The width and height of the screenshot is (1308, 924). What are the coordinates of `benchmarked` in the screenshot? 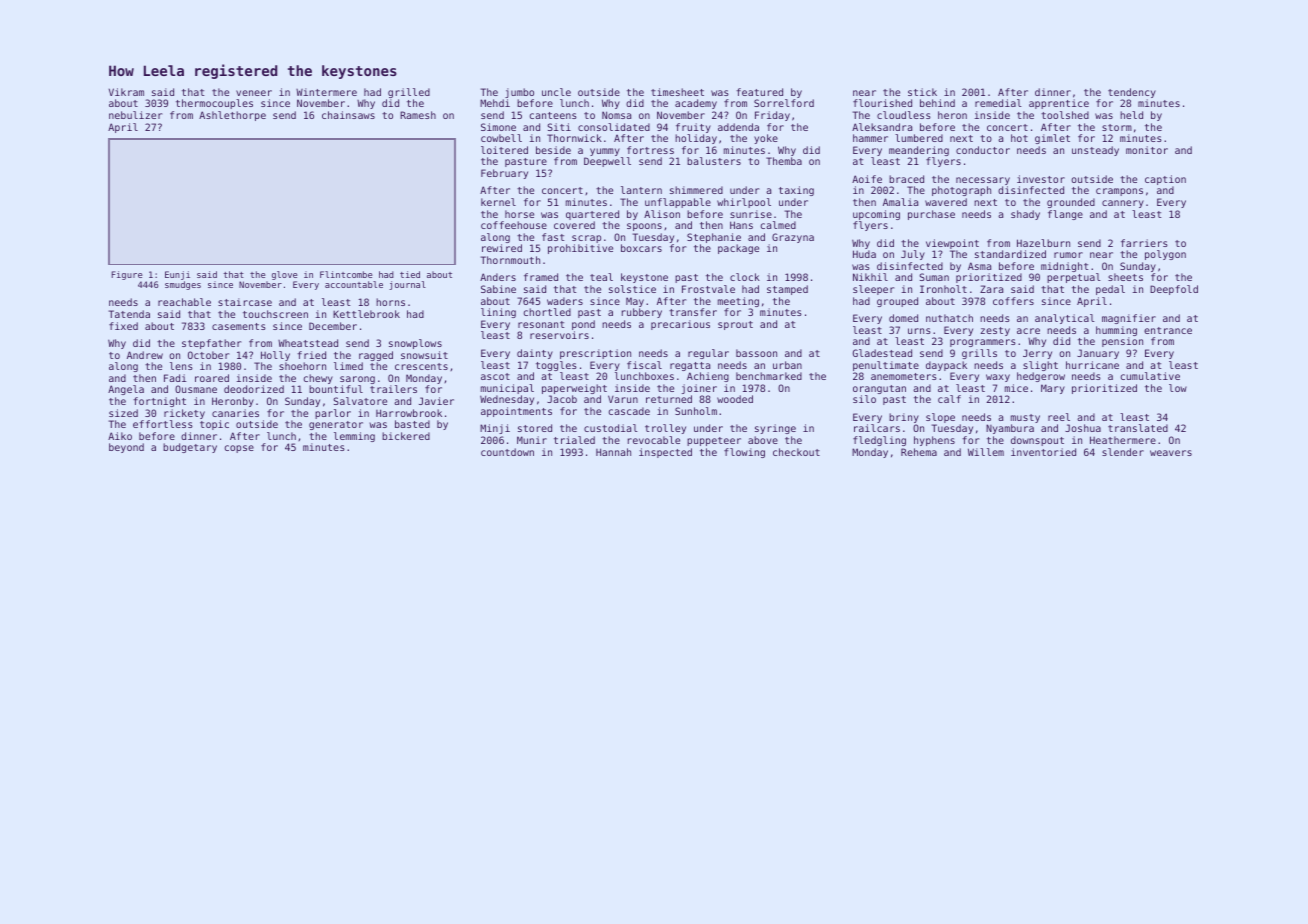 It's located at (769, 376).
